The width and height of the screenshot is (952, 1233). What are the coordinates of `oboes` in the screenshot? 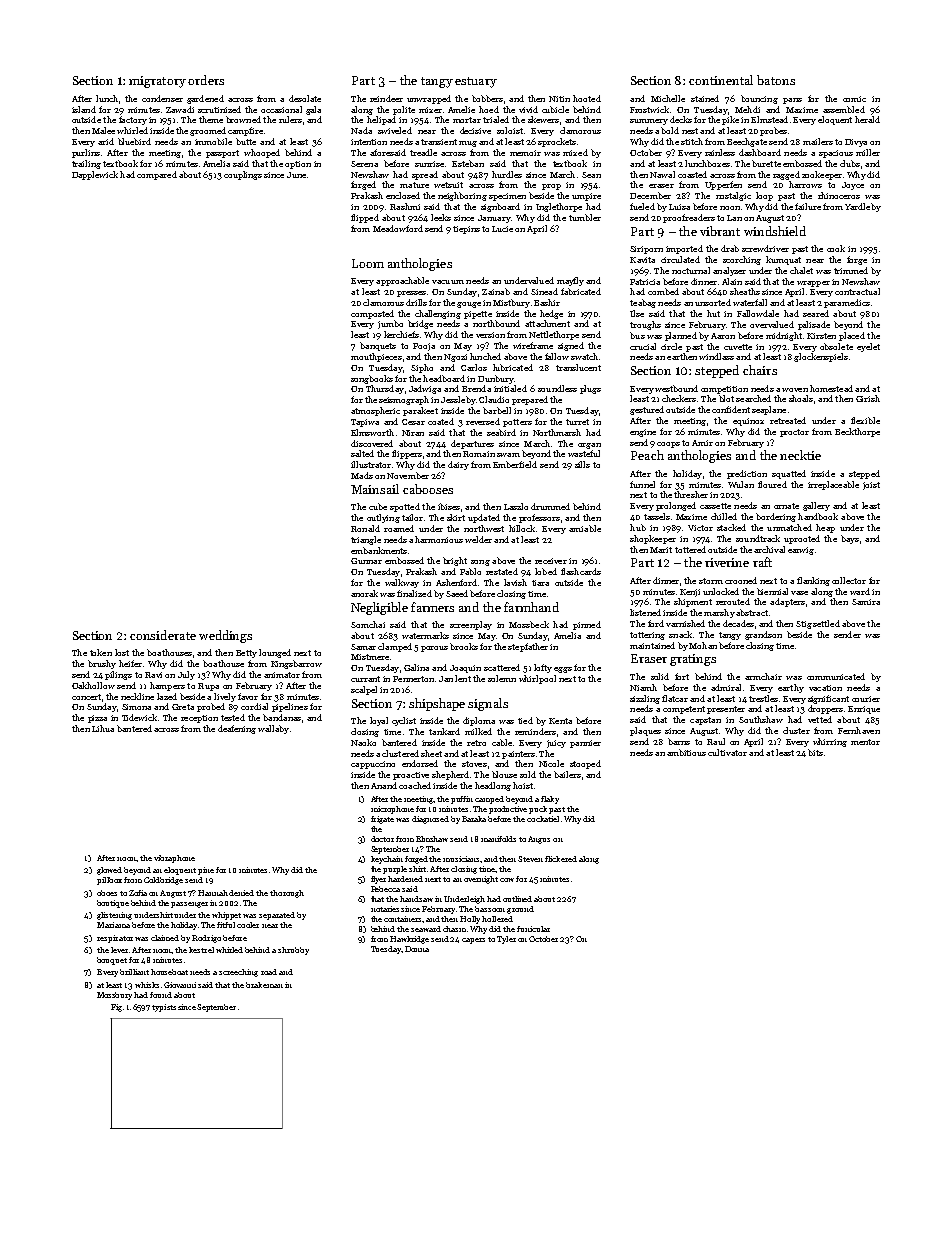 It's located at (107, 893).
